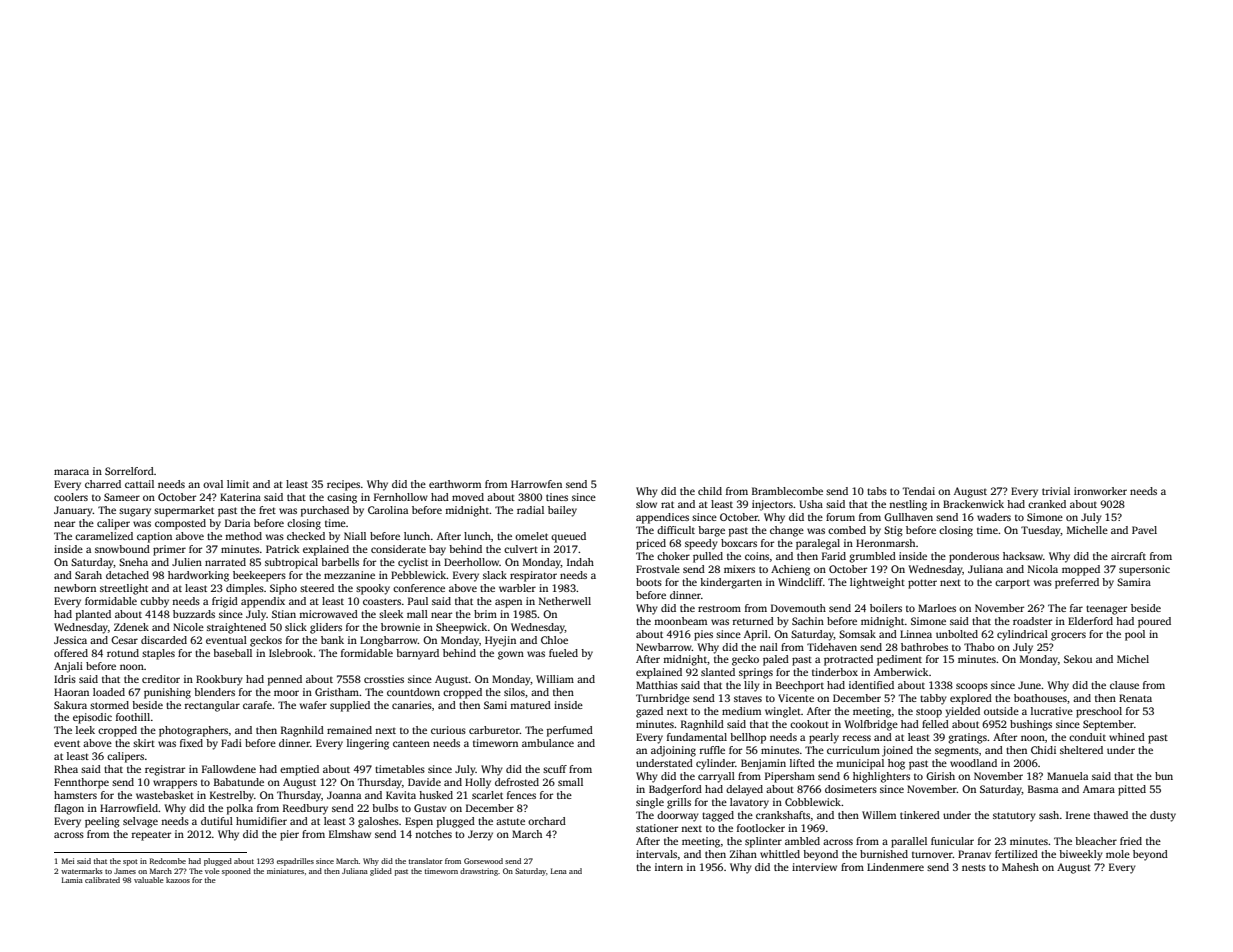  Describe the element at coordinates (69, 809) in the screenshot. I see `flagon` at that location.
